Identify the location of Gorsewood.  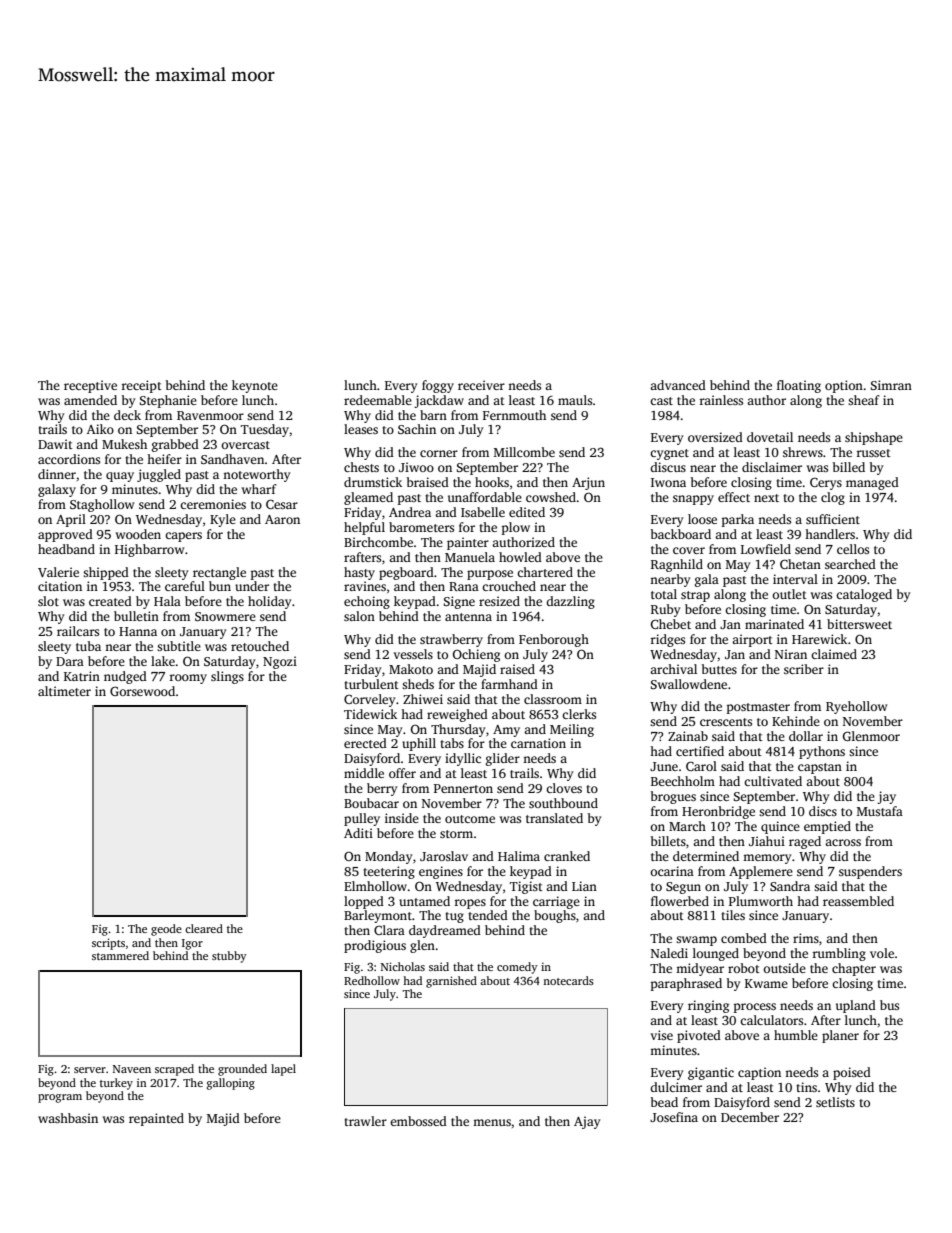
(142, 691).
